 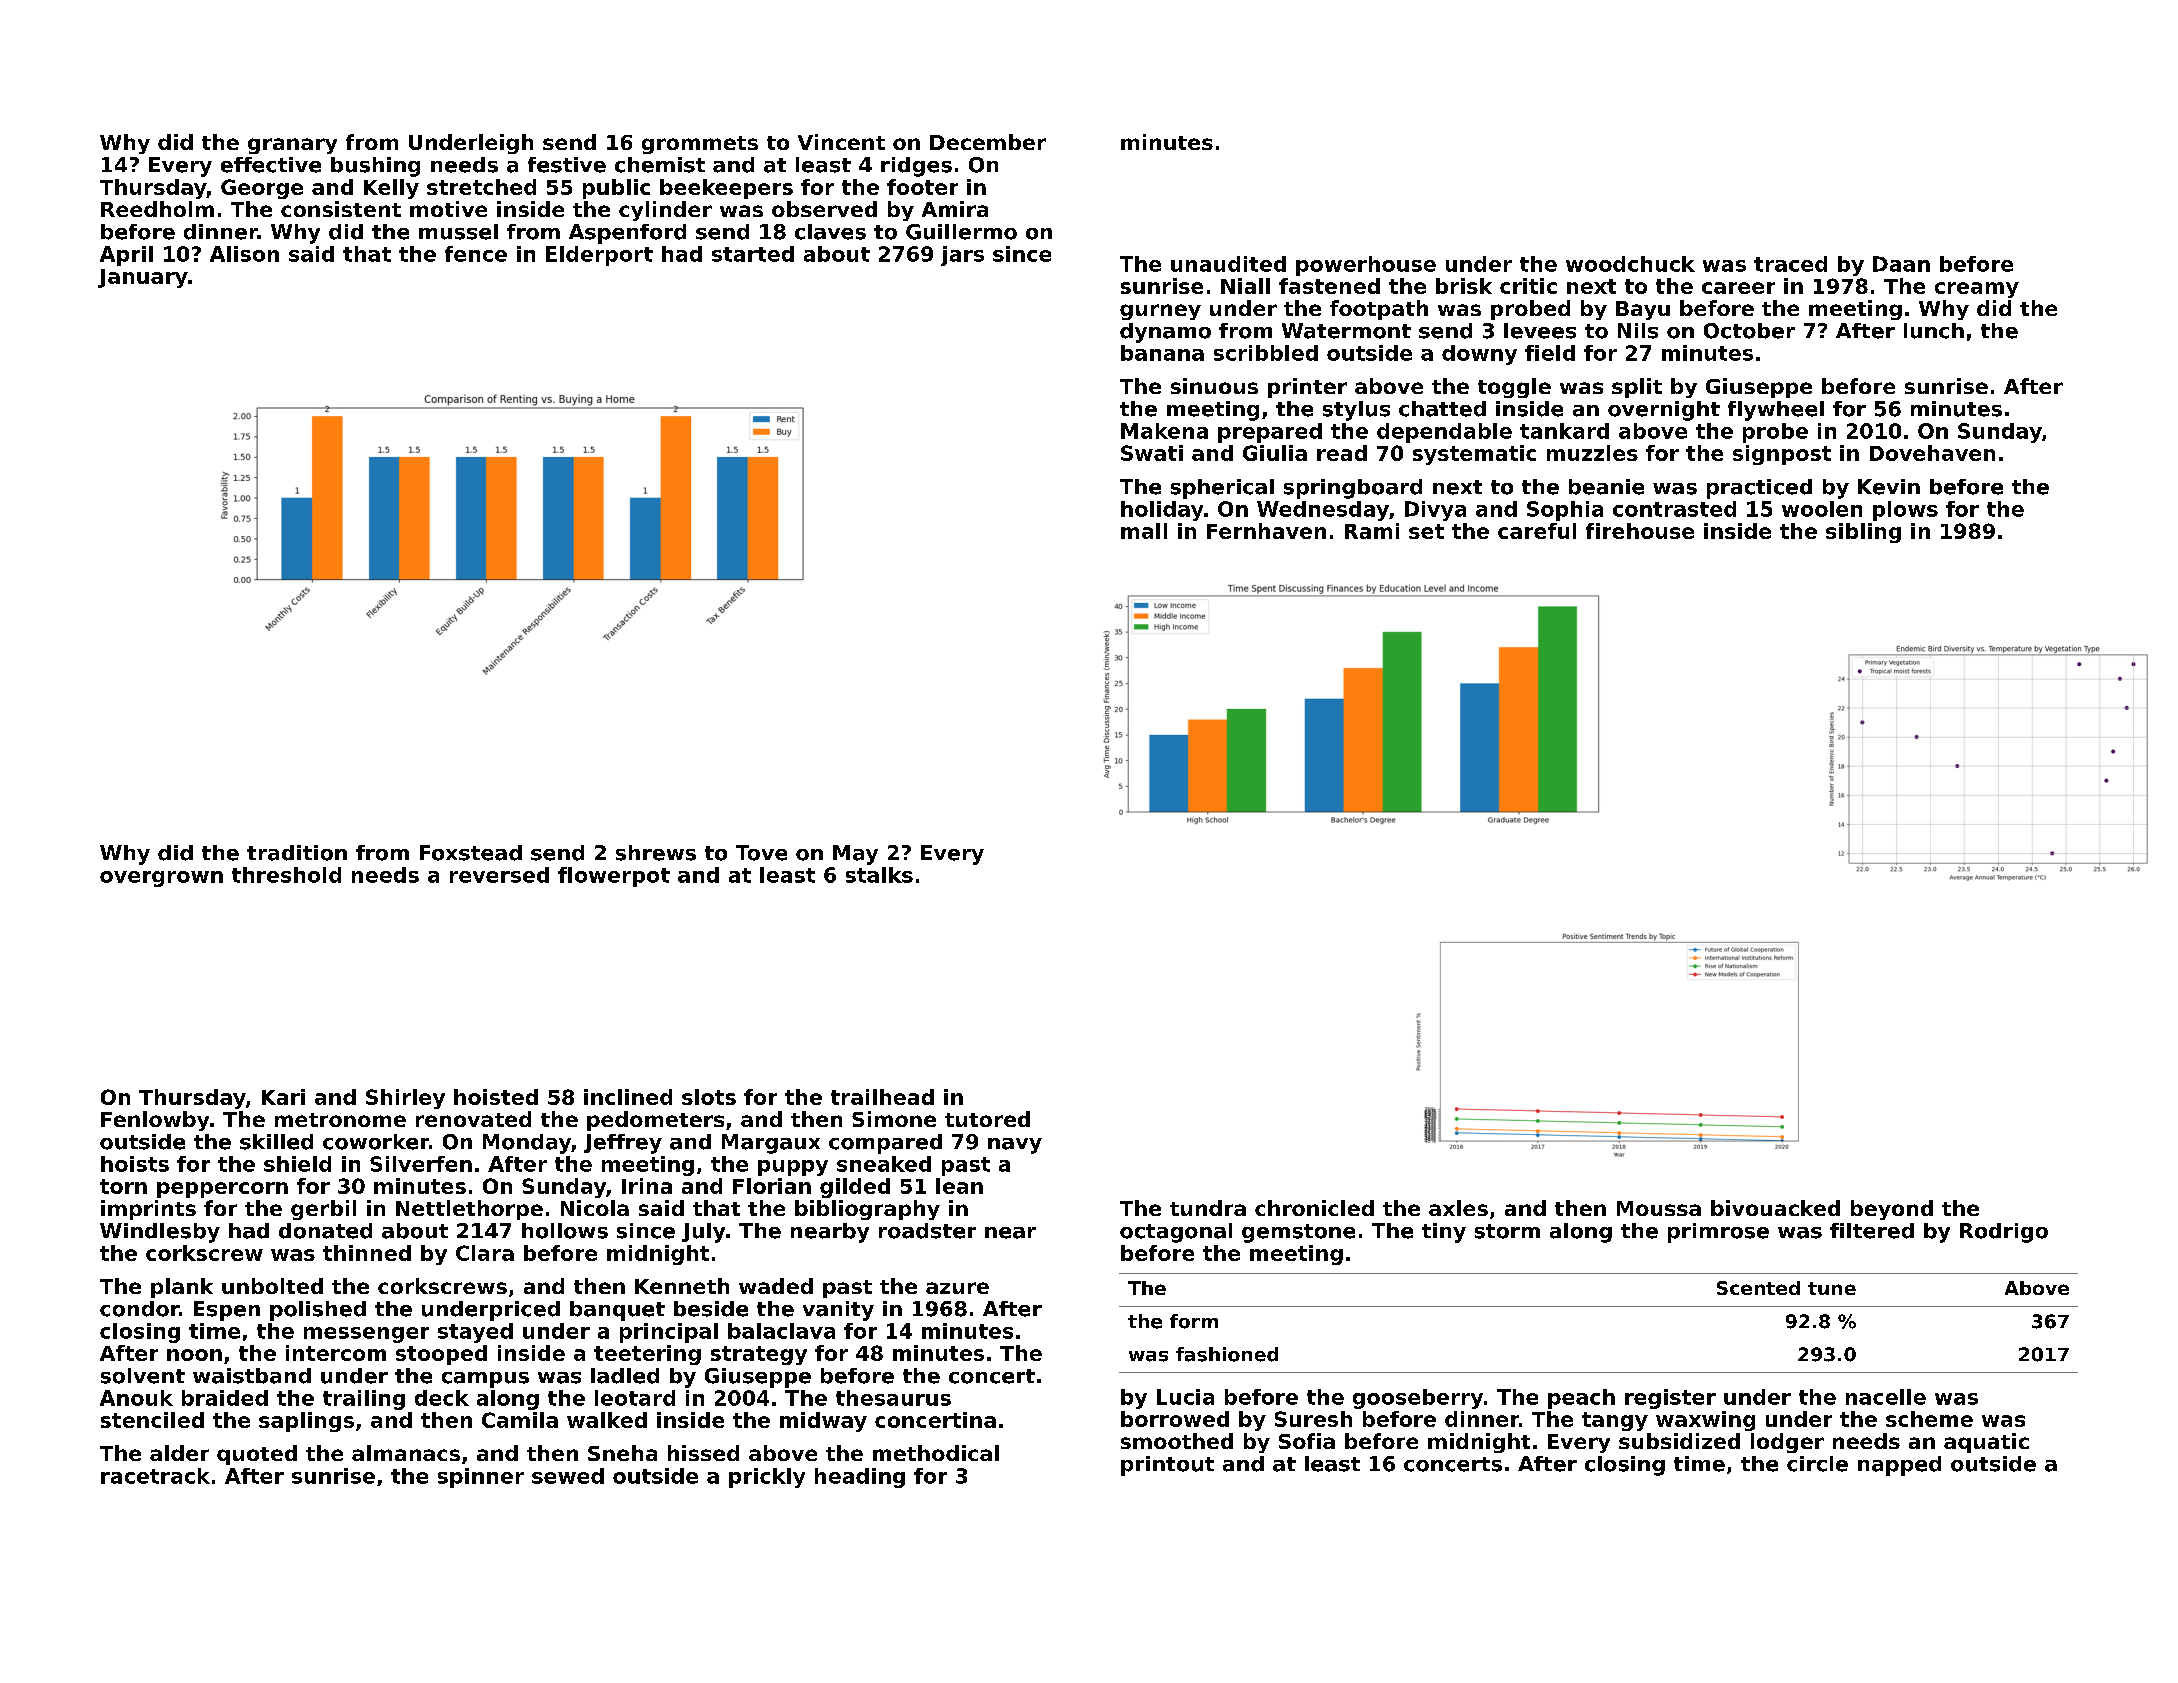 What do you see at coordinates (1863, 533) in the page?
I see `sibling` at bounding box center [1863, 533].
